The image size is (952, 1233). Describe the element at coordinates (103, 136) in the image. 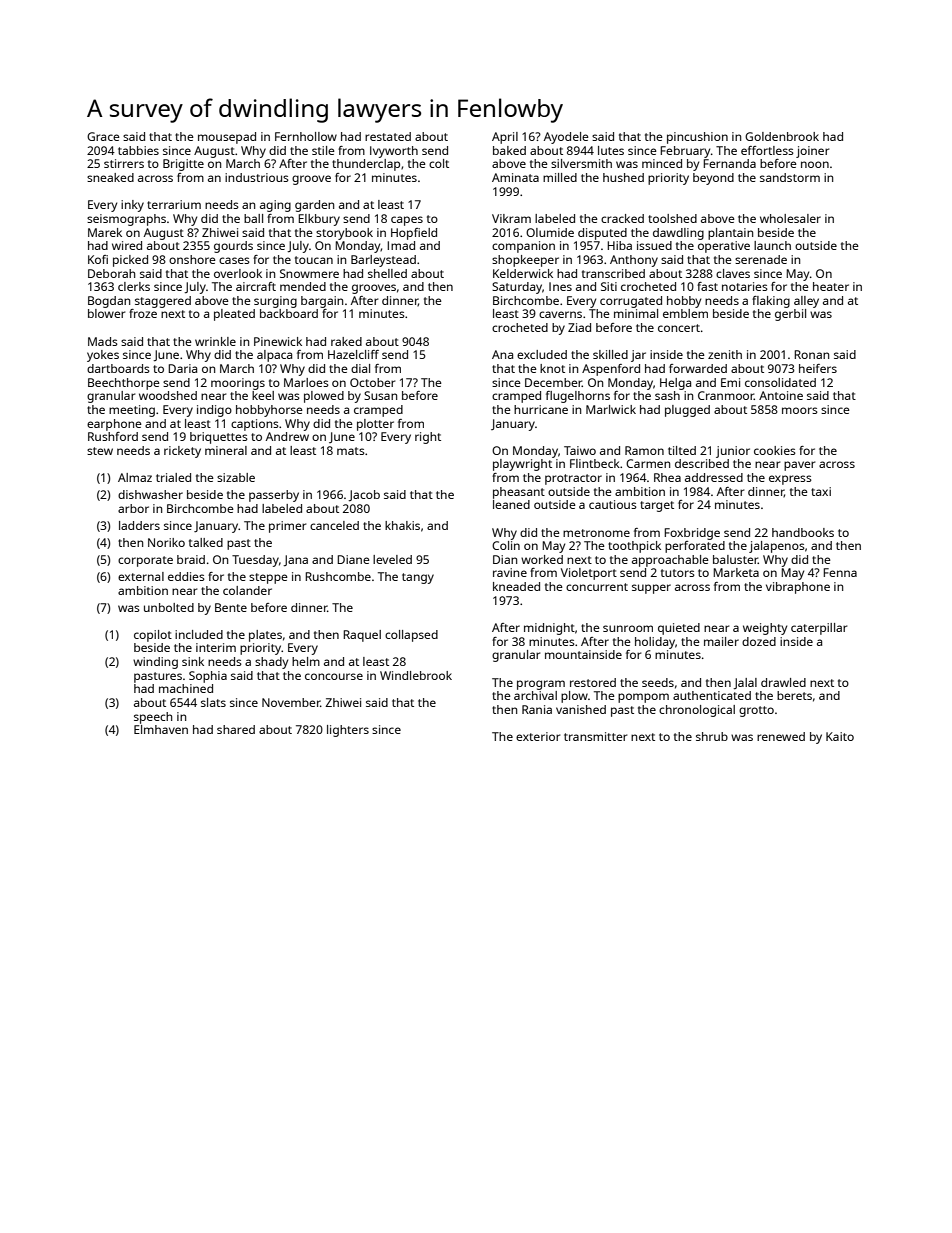

I see `Grace` at that location.
